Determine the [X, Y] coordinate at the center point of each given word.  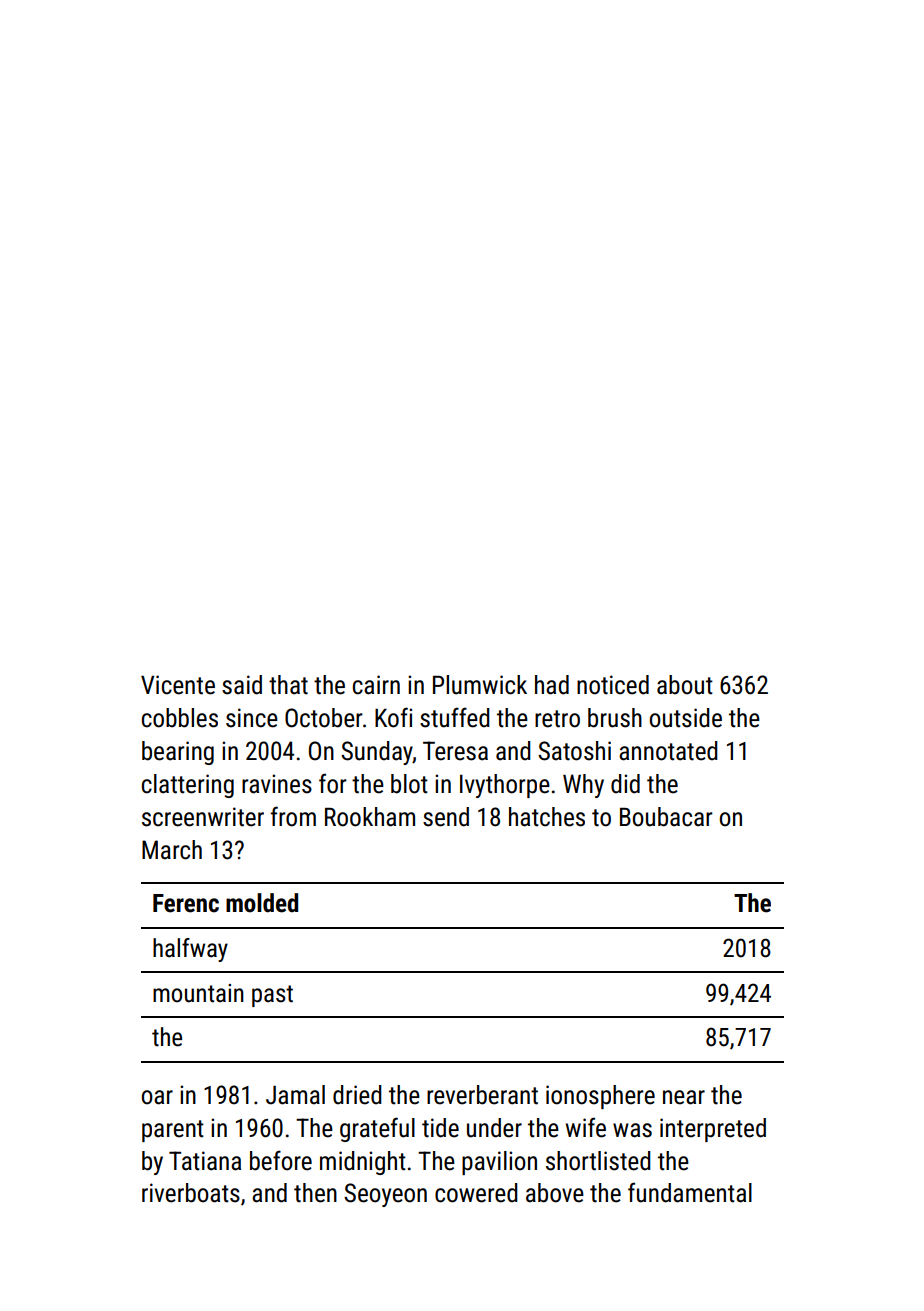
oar [157, 1097]
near [684, 1097]
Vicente [178, 685]
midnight [363, 1163]
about [685, 685]
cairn [376, 685]
